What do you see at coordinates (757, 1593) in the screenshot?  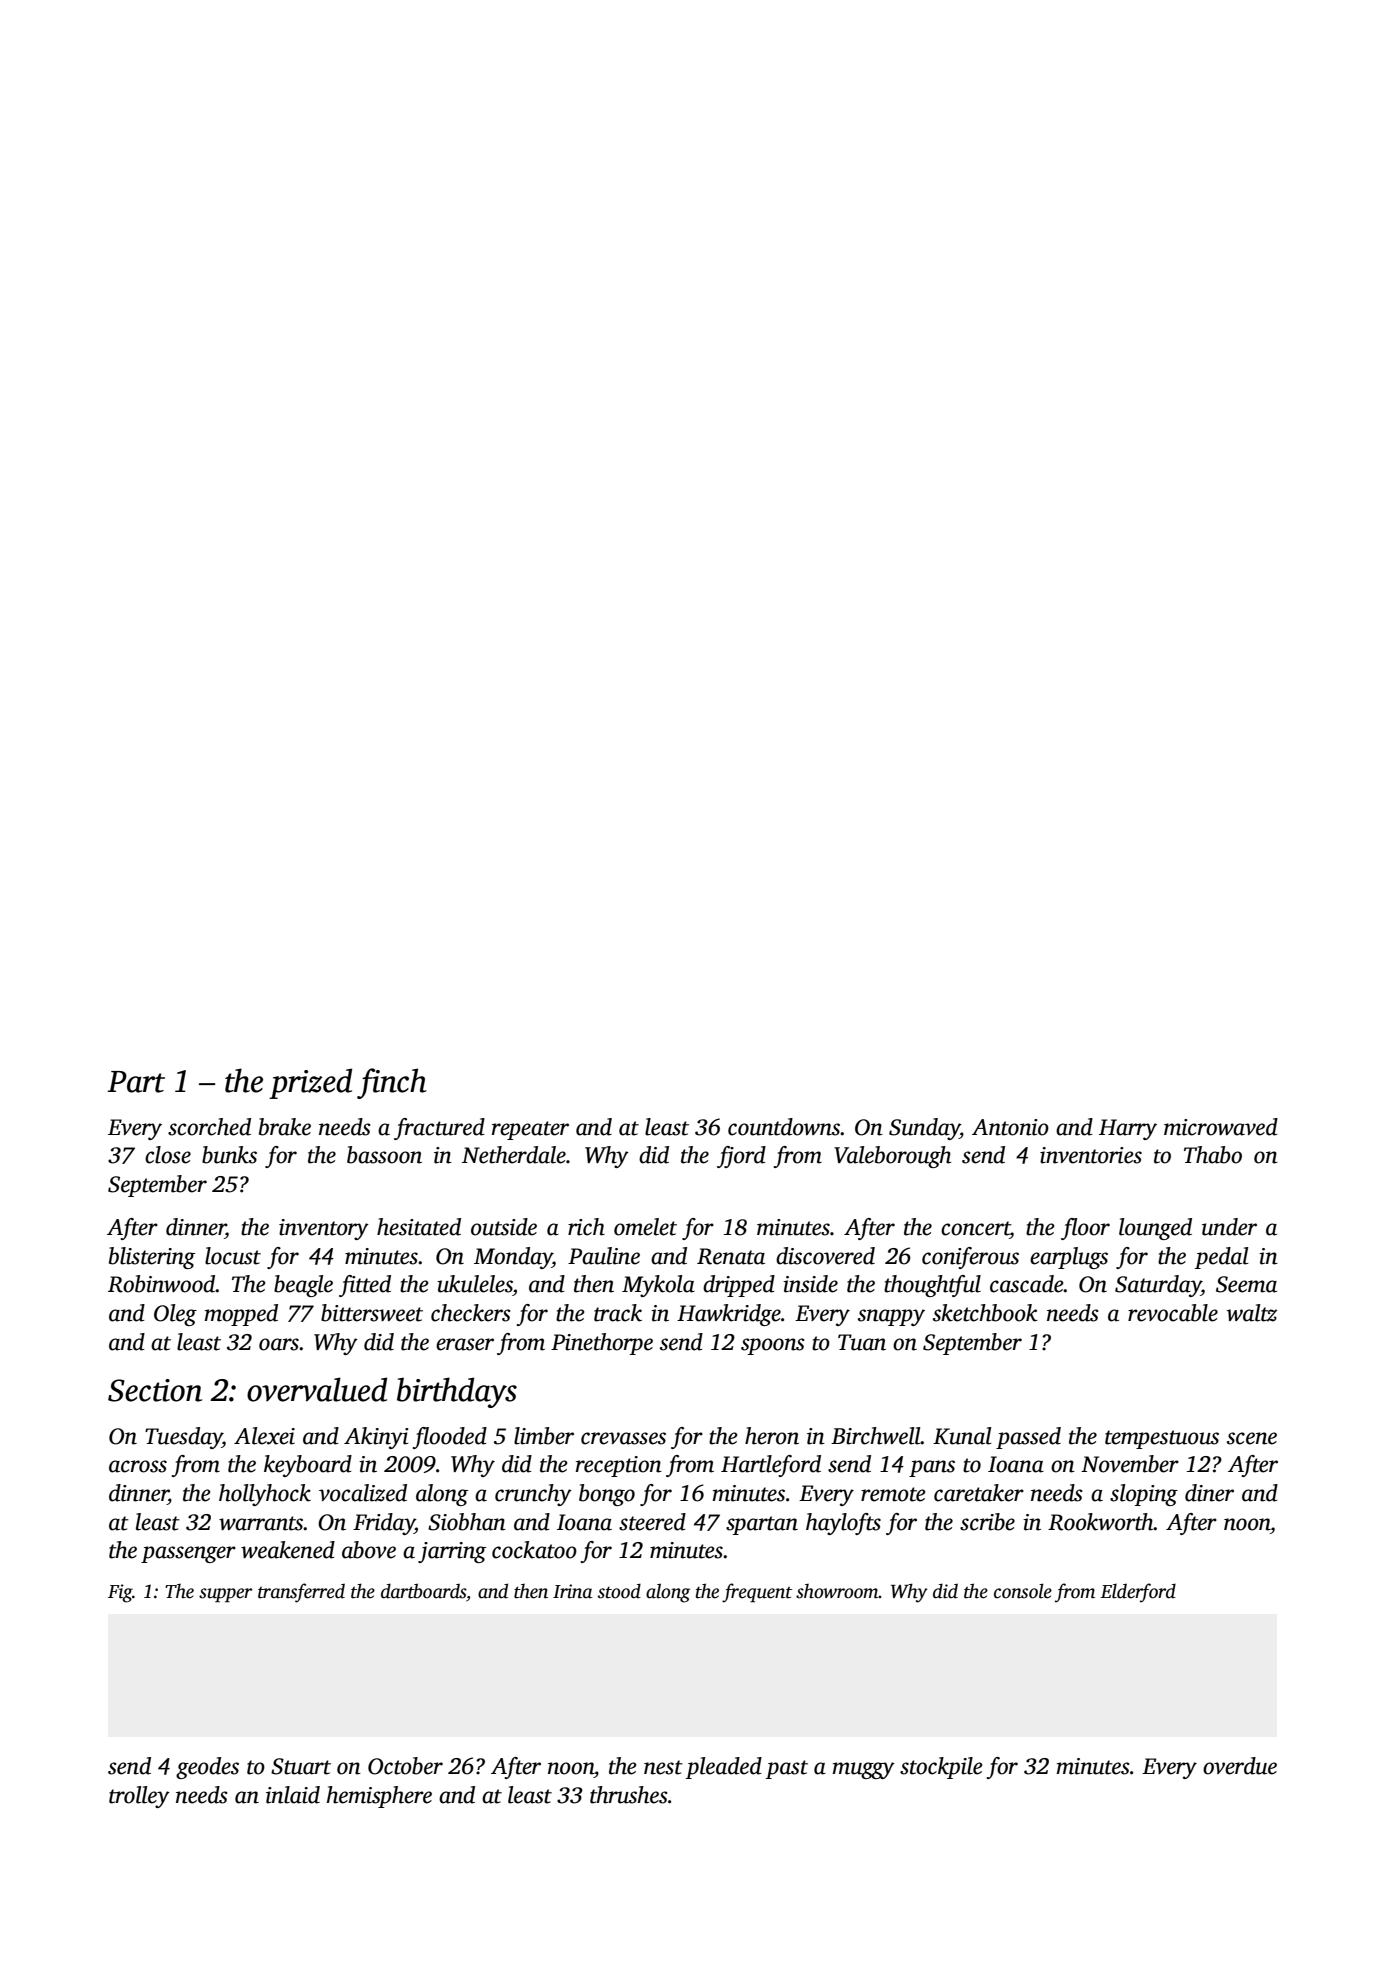 I see `frequent` at bounding box center [757, 1593].
